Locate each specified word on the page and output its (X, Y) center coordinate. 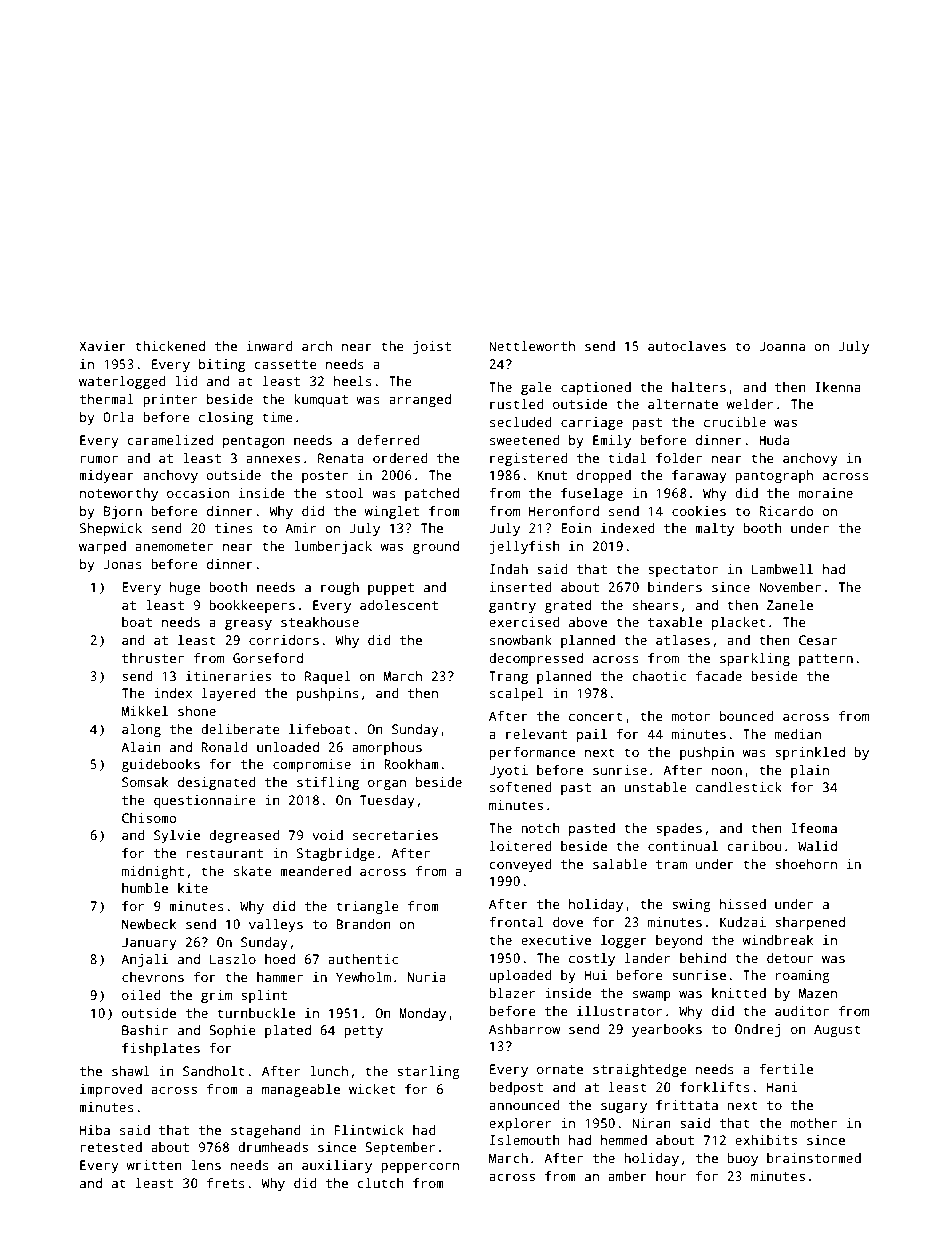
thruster (153, 658)
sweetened (525, 440)
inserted (521, 587)
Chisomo (149, 818)
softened (521, 787)
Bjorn (123, 512)
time (277, 417)
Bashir (145, 1030)
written (154, 1165)
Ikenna (838, 387)
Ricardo (787, 511)
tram (671, 864)
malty (714, 529)
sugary (624, 1108)
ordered (400, 458)
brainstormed (814, 1158)
